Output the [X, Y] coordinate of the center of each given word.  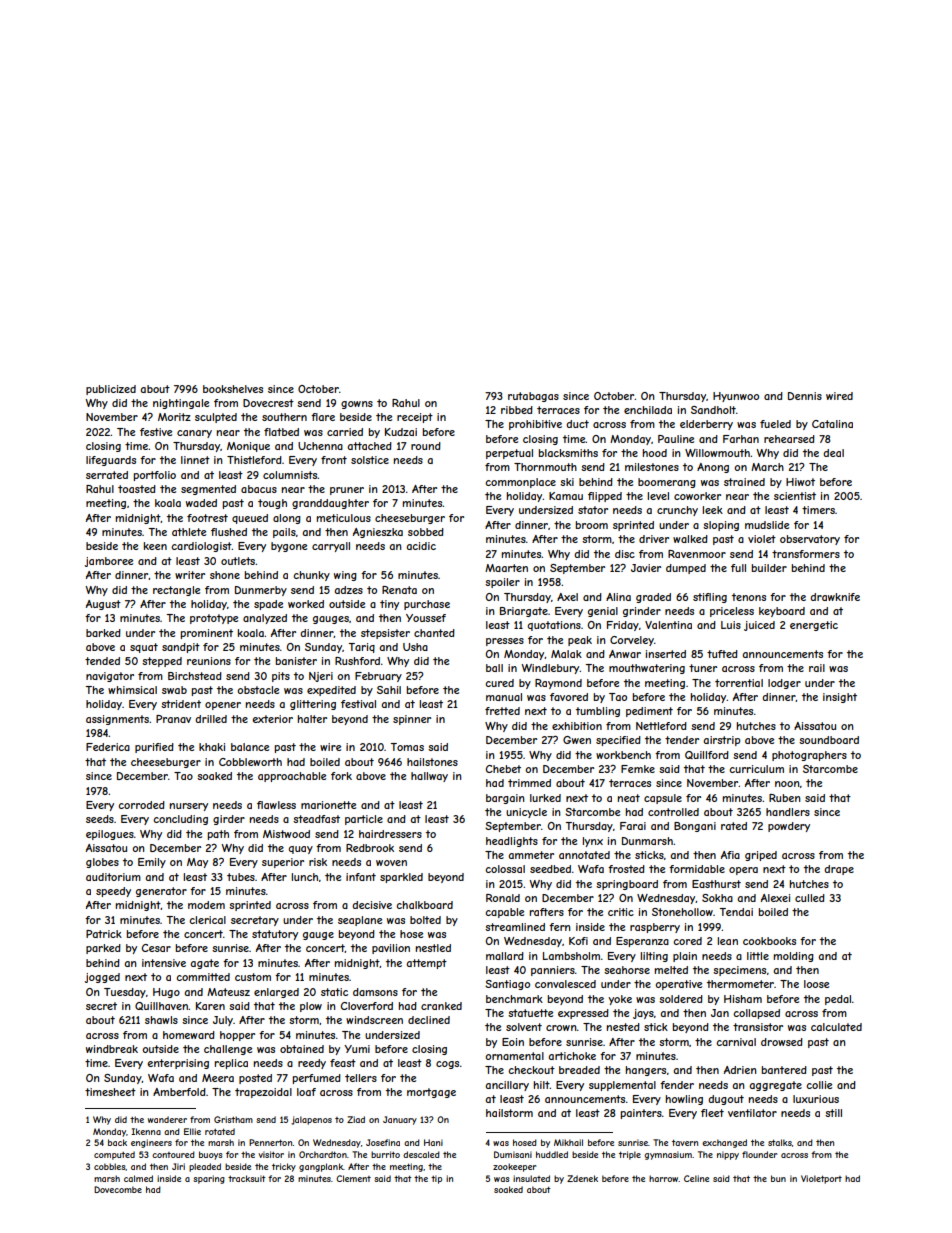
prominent [207, 634]
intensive [164, 963]
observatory [810, 540]
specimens [739, 971]
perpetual [509, 454]
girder [229, 820]
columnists [290, 475]
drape [839, 870]
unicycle [526, 813]
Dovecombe [118, 1189]
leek [713, 510]
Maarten [506, 568]
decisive [372, 905]
